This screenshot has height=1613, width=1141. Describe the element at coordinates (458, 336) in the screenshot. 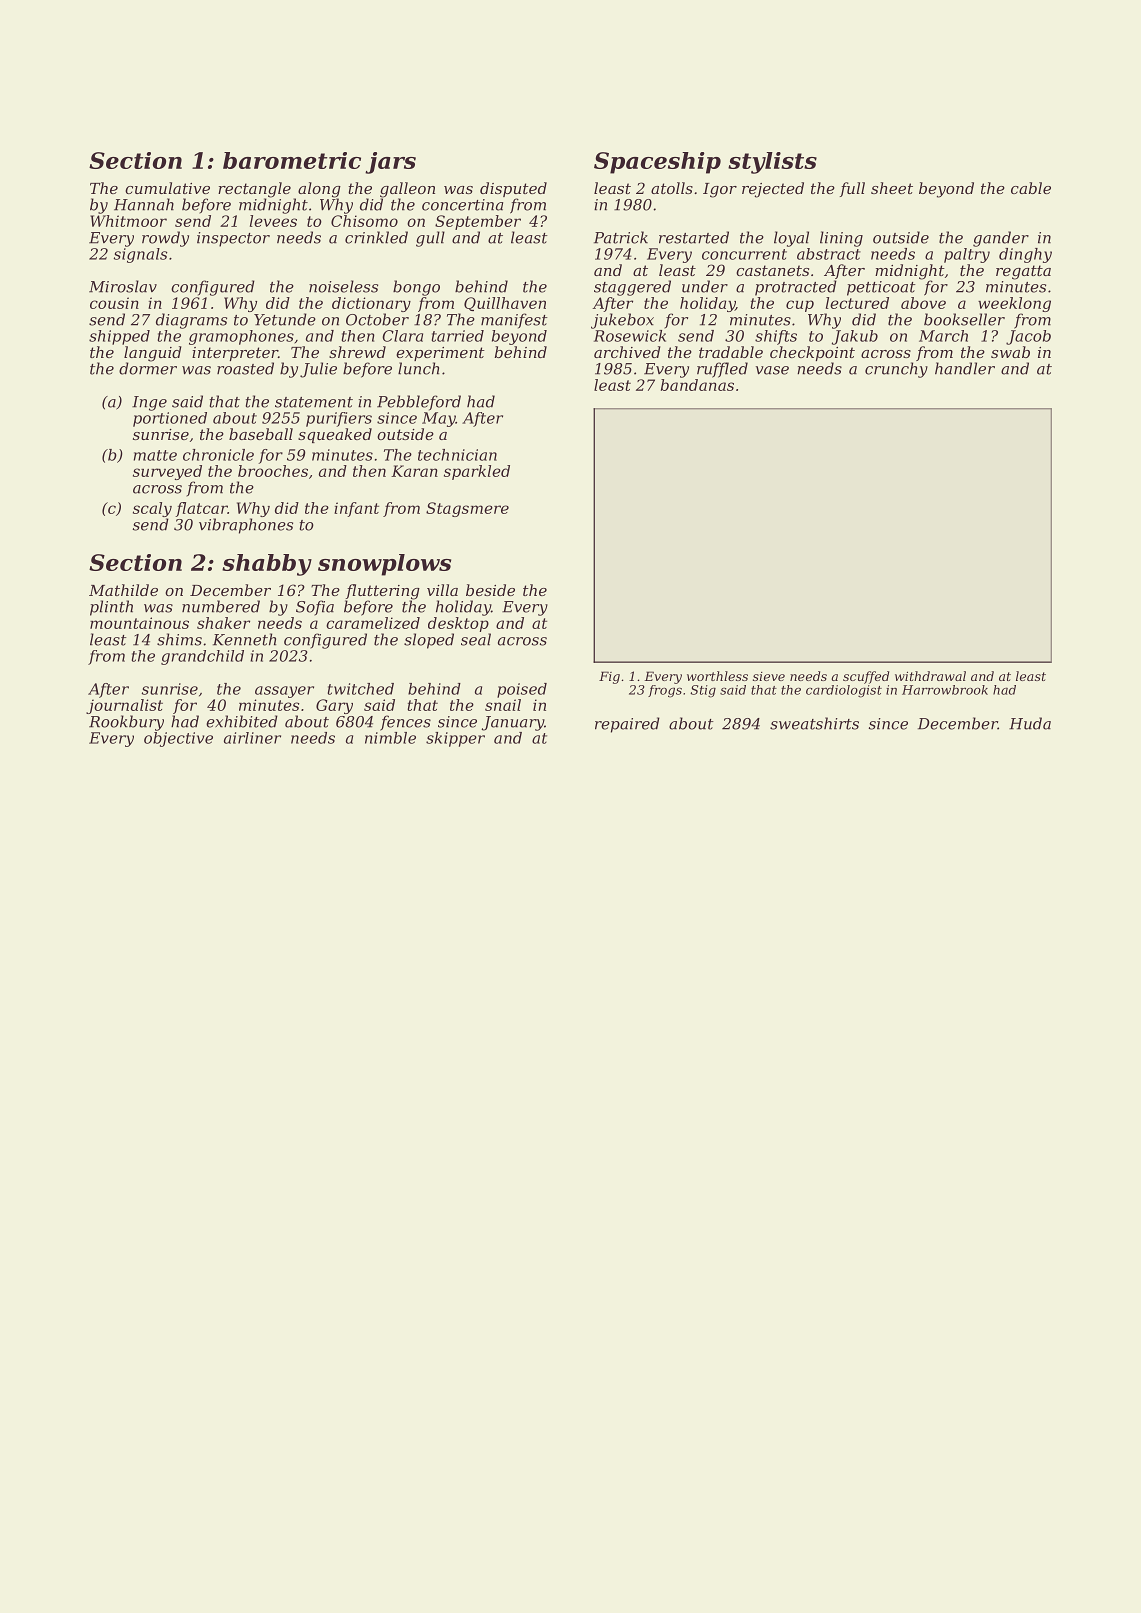

I see `tarried` at that location.
